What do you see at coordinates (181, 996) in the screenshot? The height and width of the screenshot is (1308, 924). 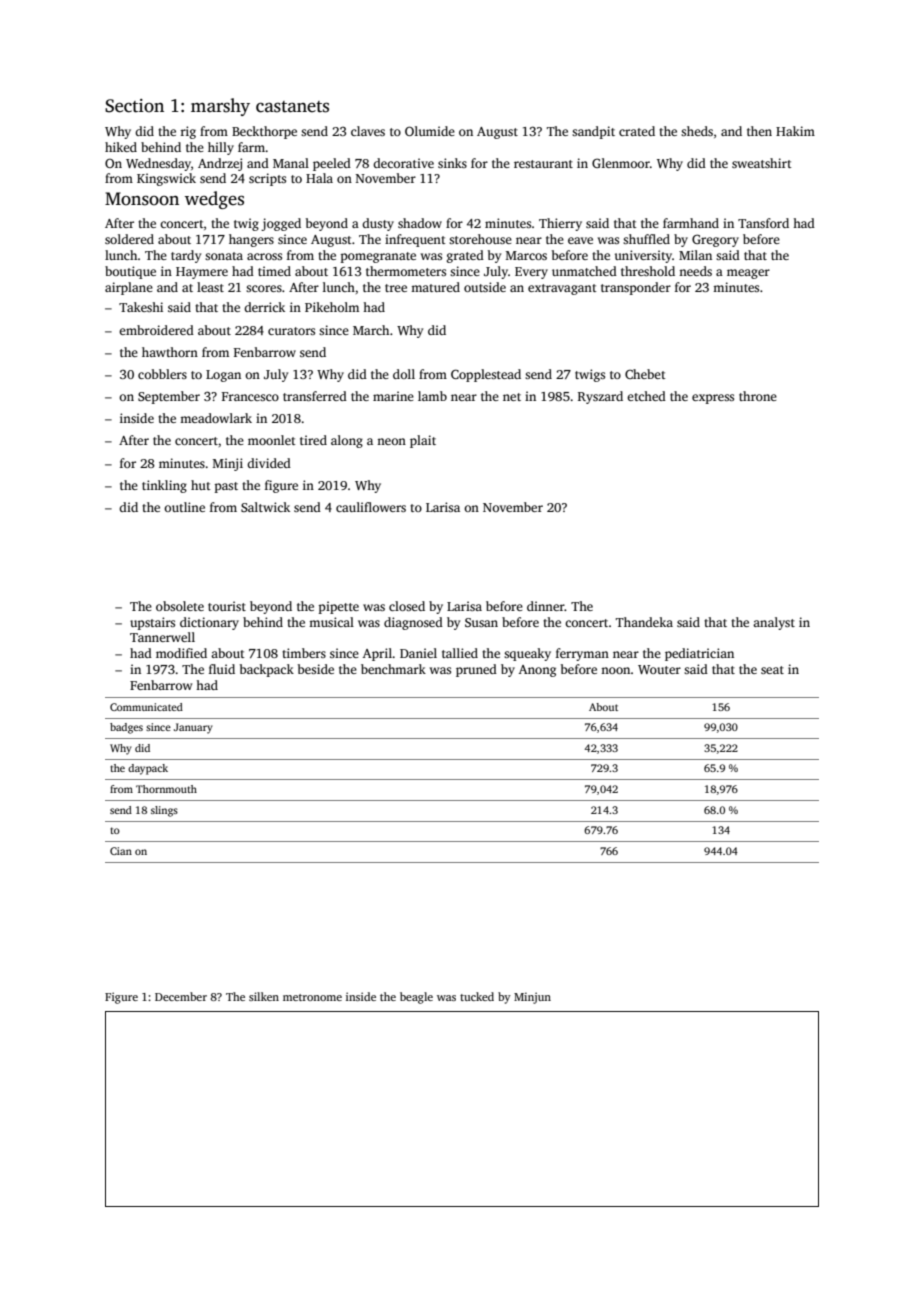 I see `December` at bounding box center [181, 996].
